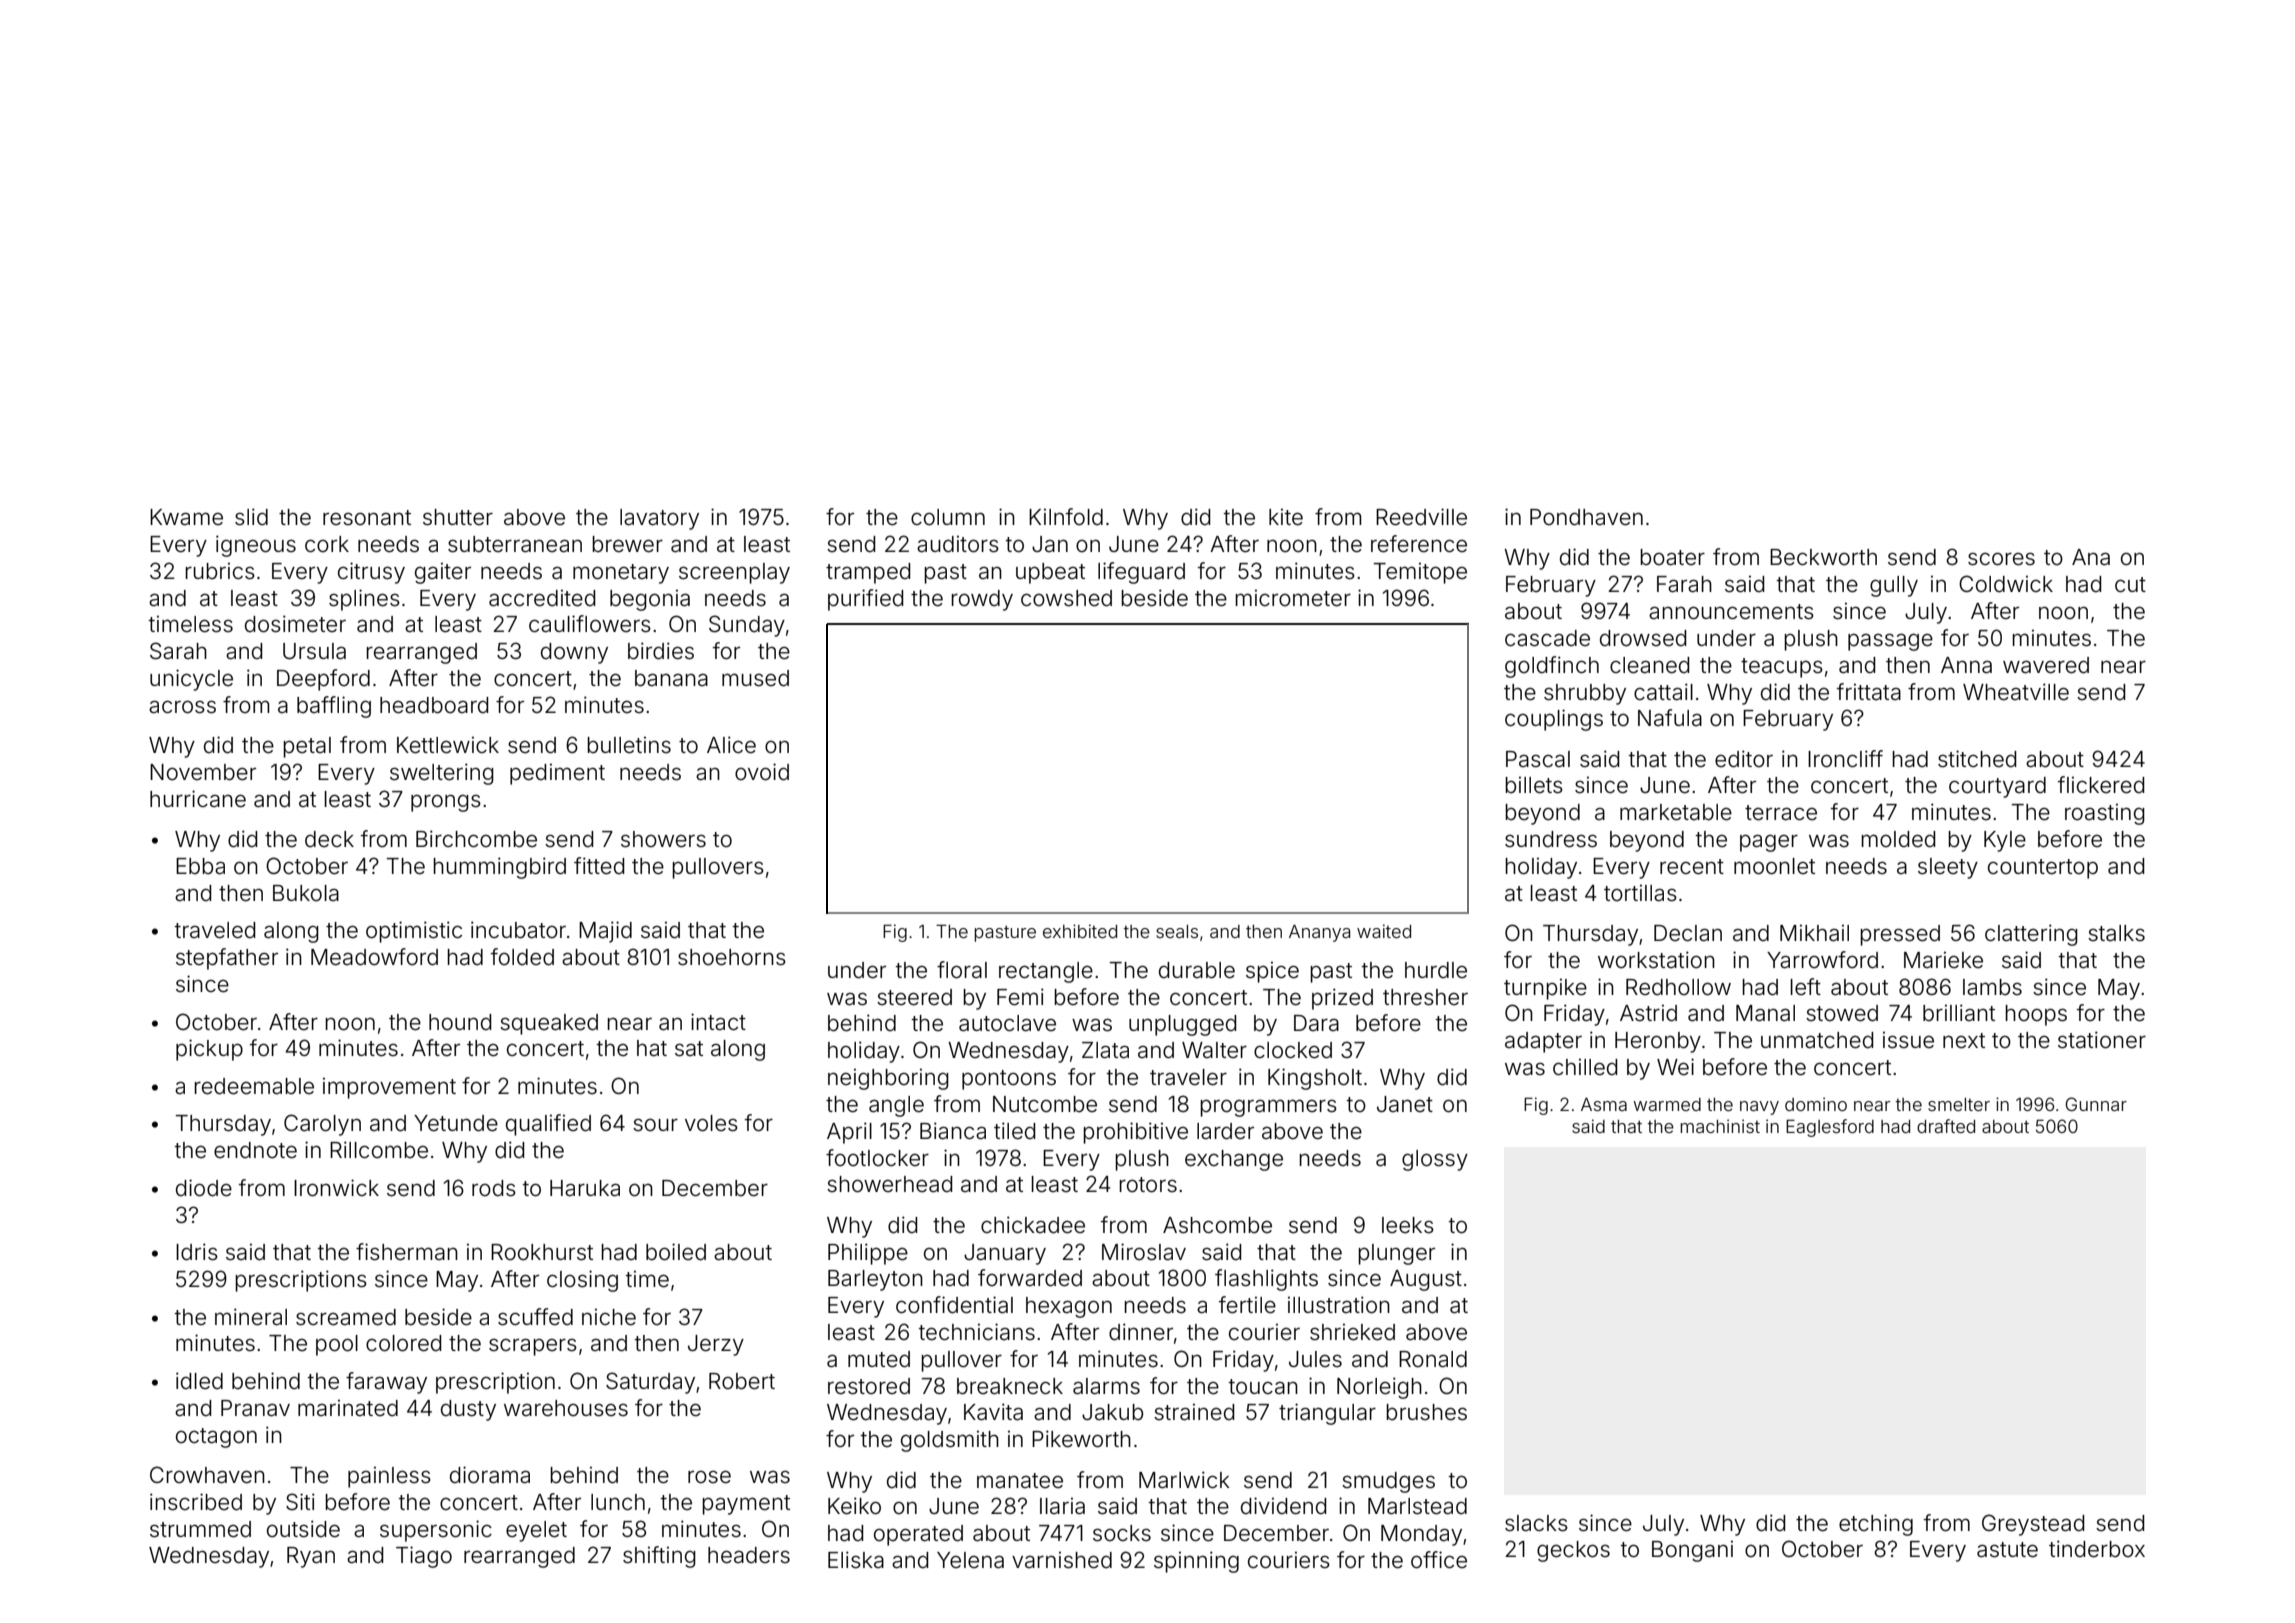 This screenshot has width=2295, height=1623. What do you see at coordinates (1272, 972) in the screenshot?
I see `spice` at bounding box center [1272, 972].
